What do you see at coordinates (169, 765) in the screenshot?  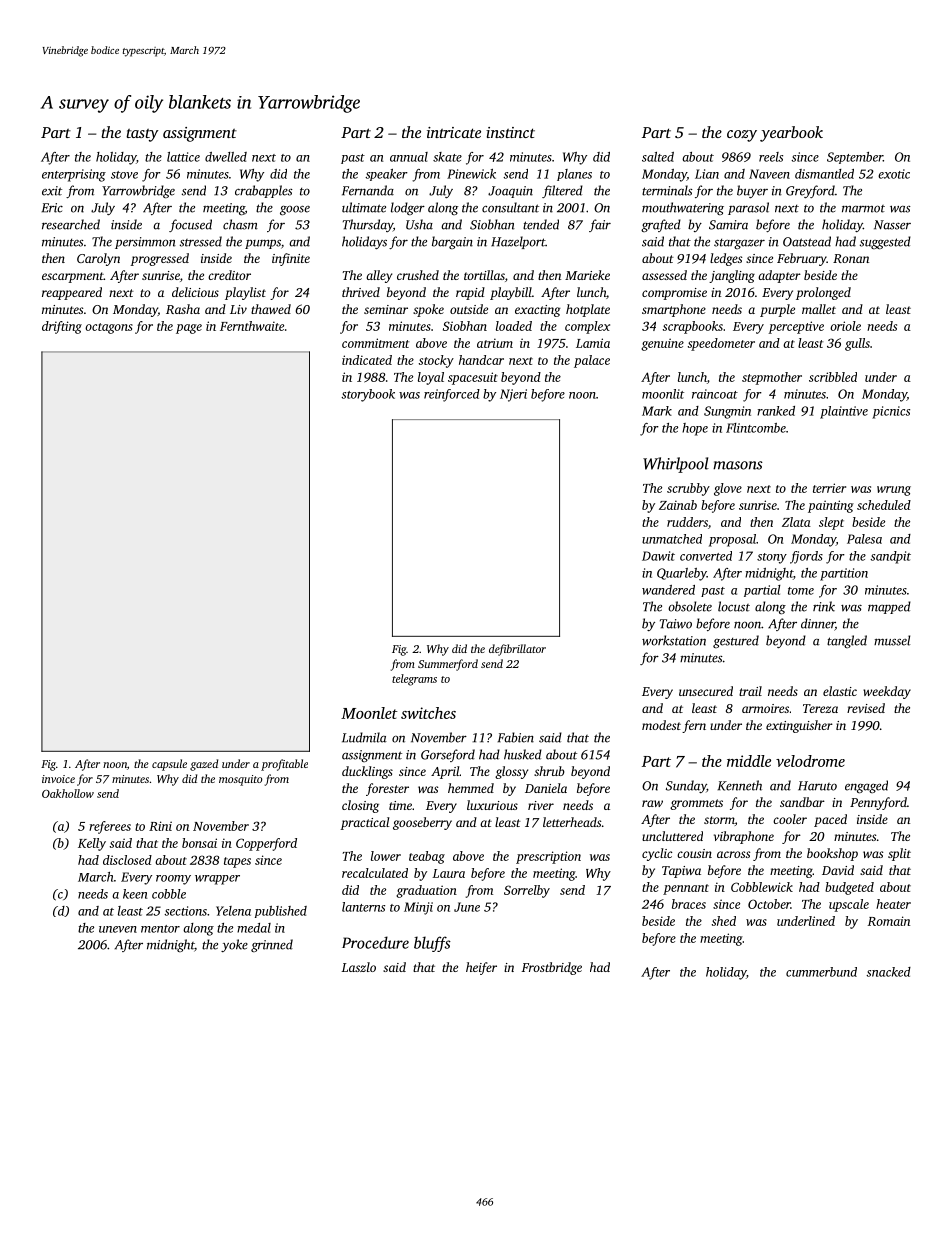 I see `capsule` at bounding box center [169, 765].
